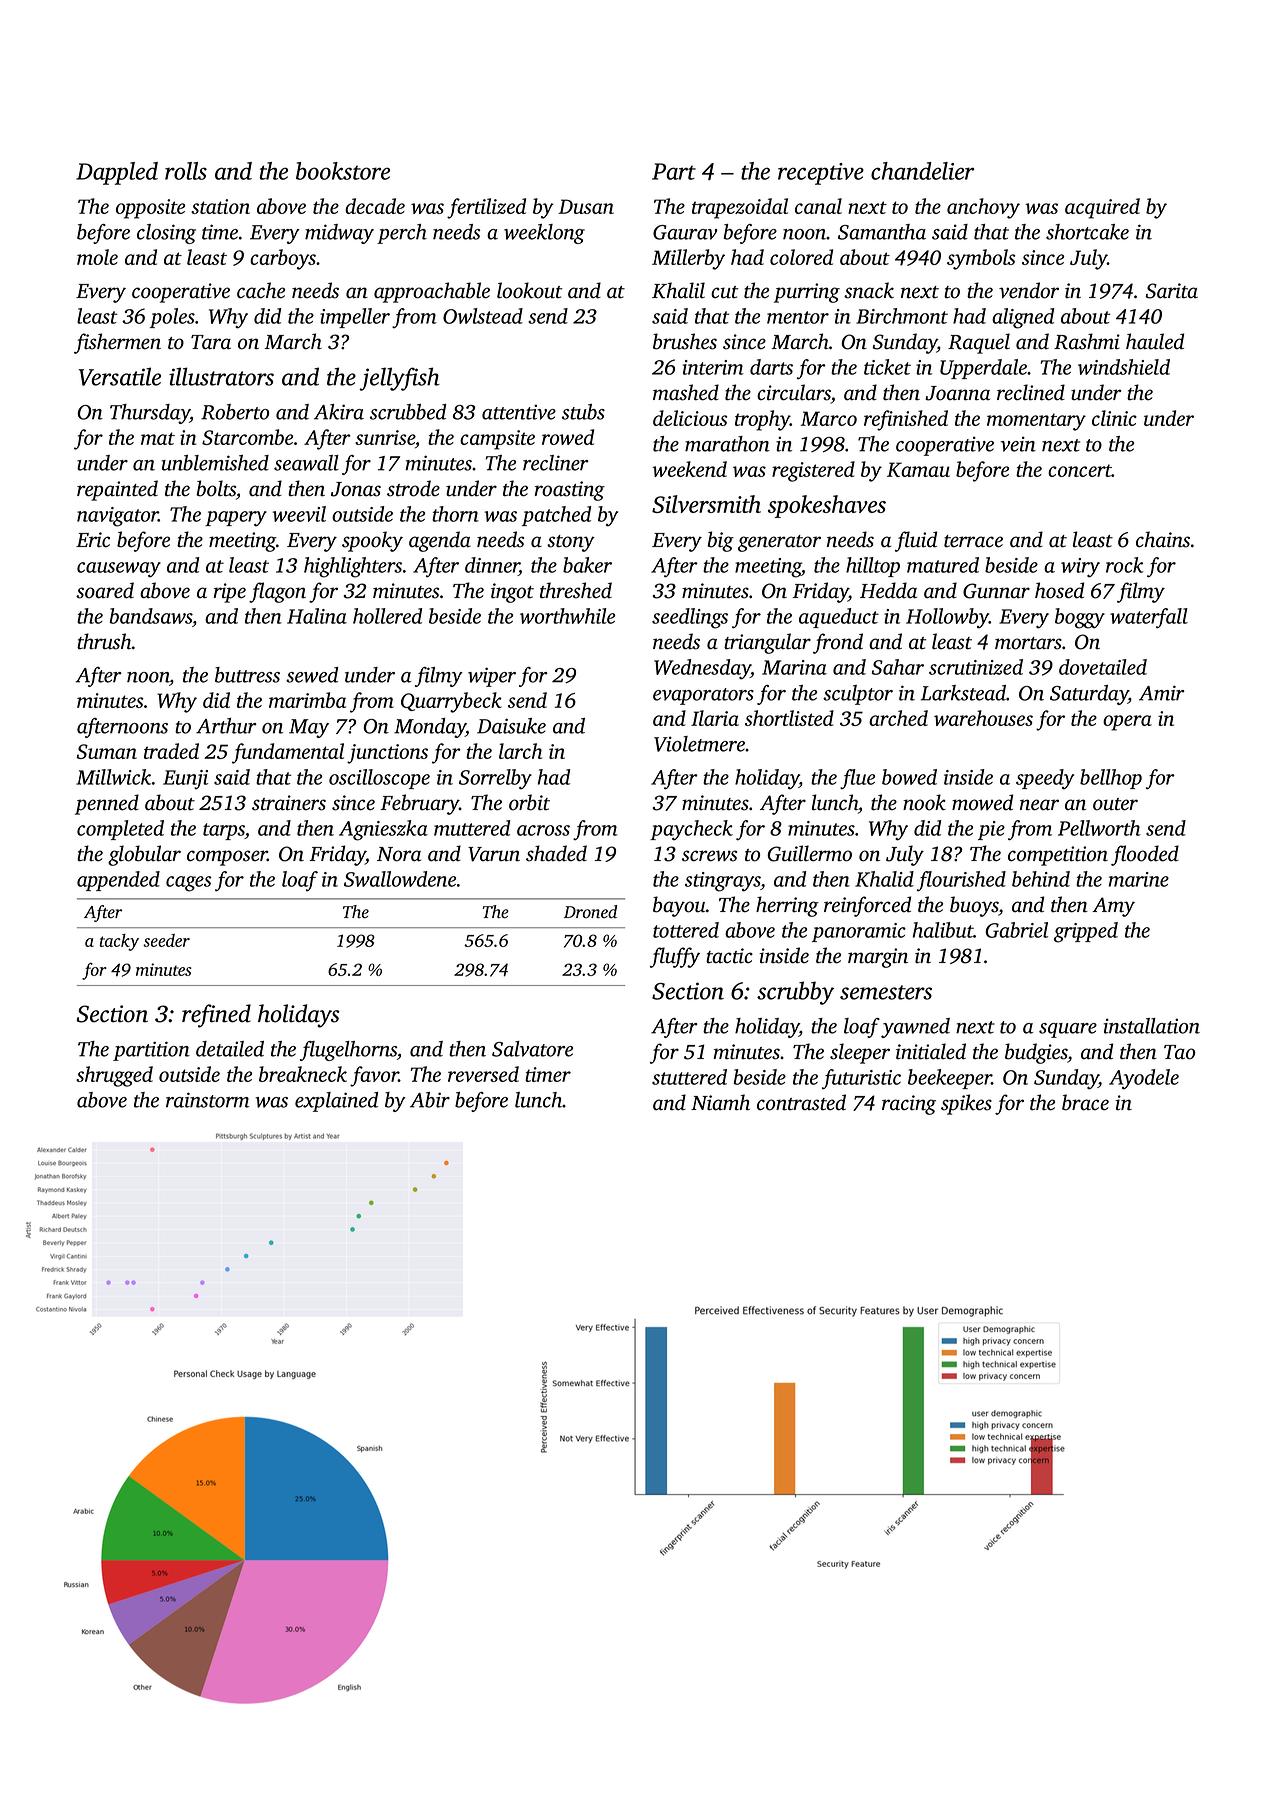  I want to click on contrasted, so click(801, 1102).
